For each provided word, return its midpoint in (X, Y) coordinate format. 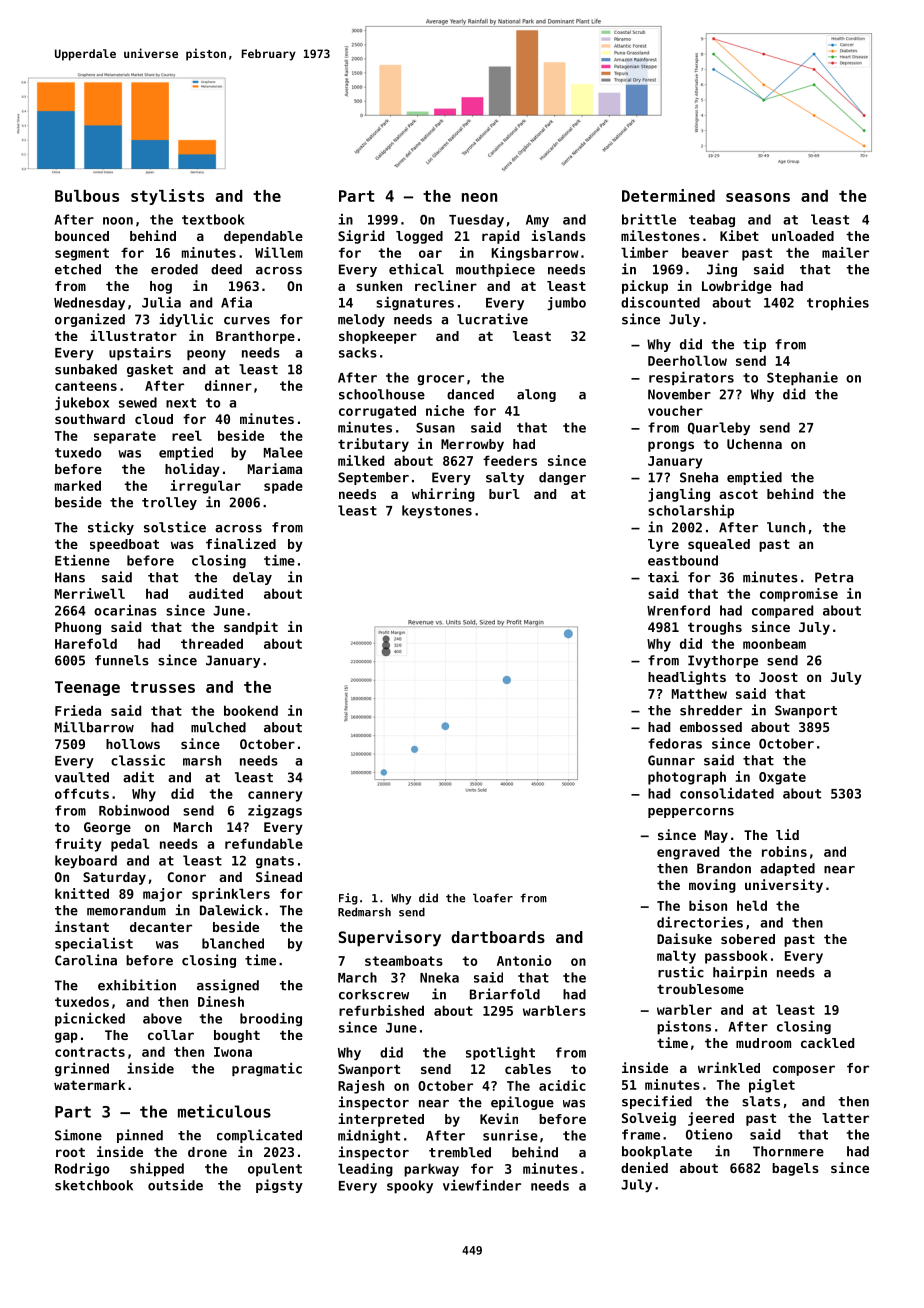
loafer (493, 898)
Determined (668, 195)
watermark (89, 1085)
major (162, 895)
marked (78, 485)
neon (479, 197)
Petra (834, 577)
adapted (787, 869)
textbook (213, 219)
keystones (437, 511)
